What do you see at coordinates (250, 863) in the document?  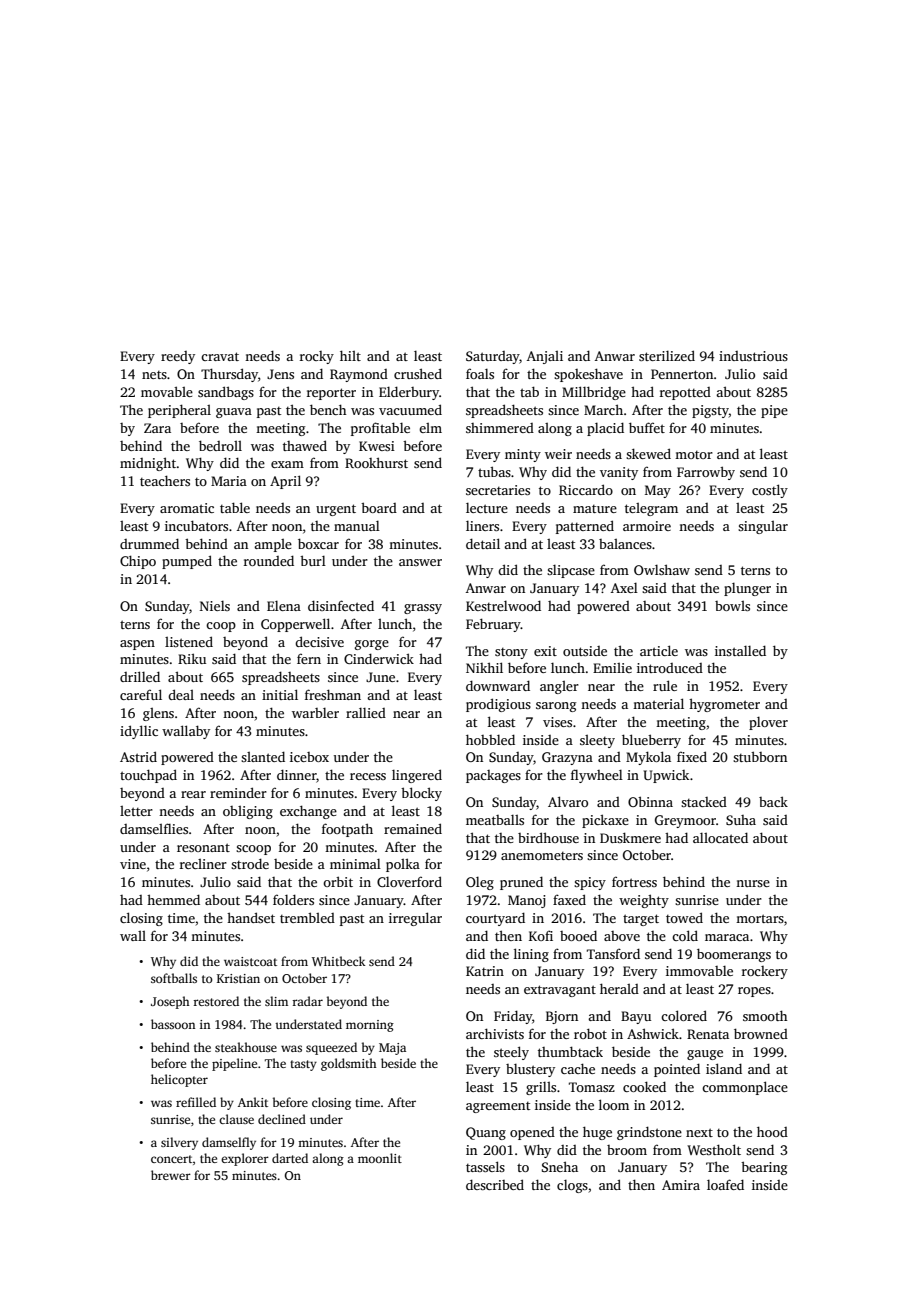 I see `strode` at bounding box center [250, 863].
